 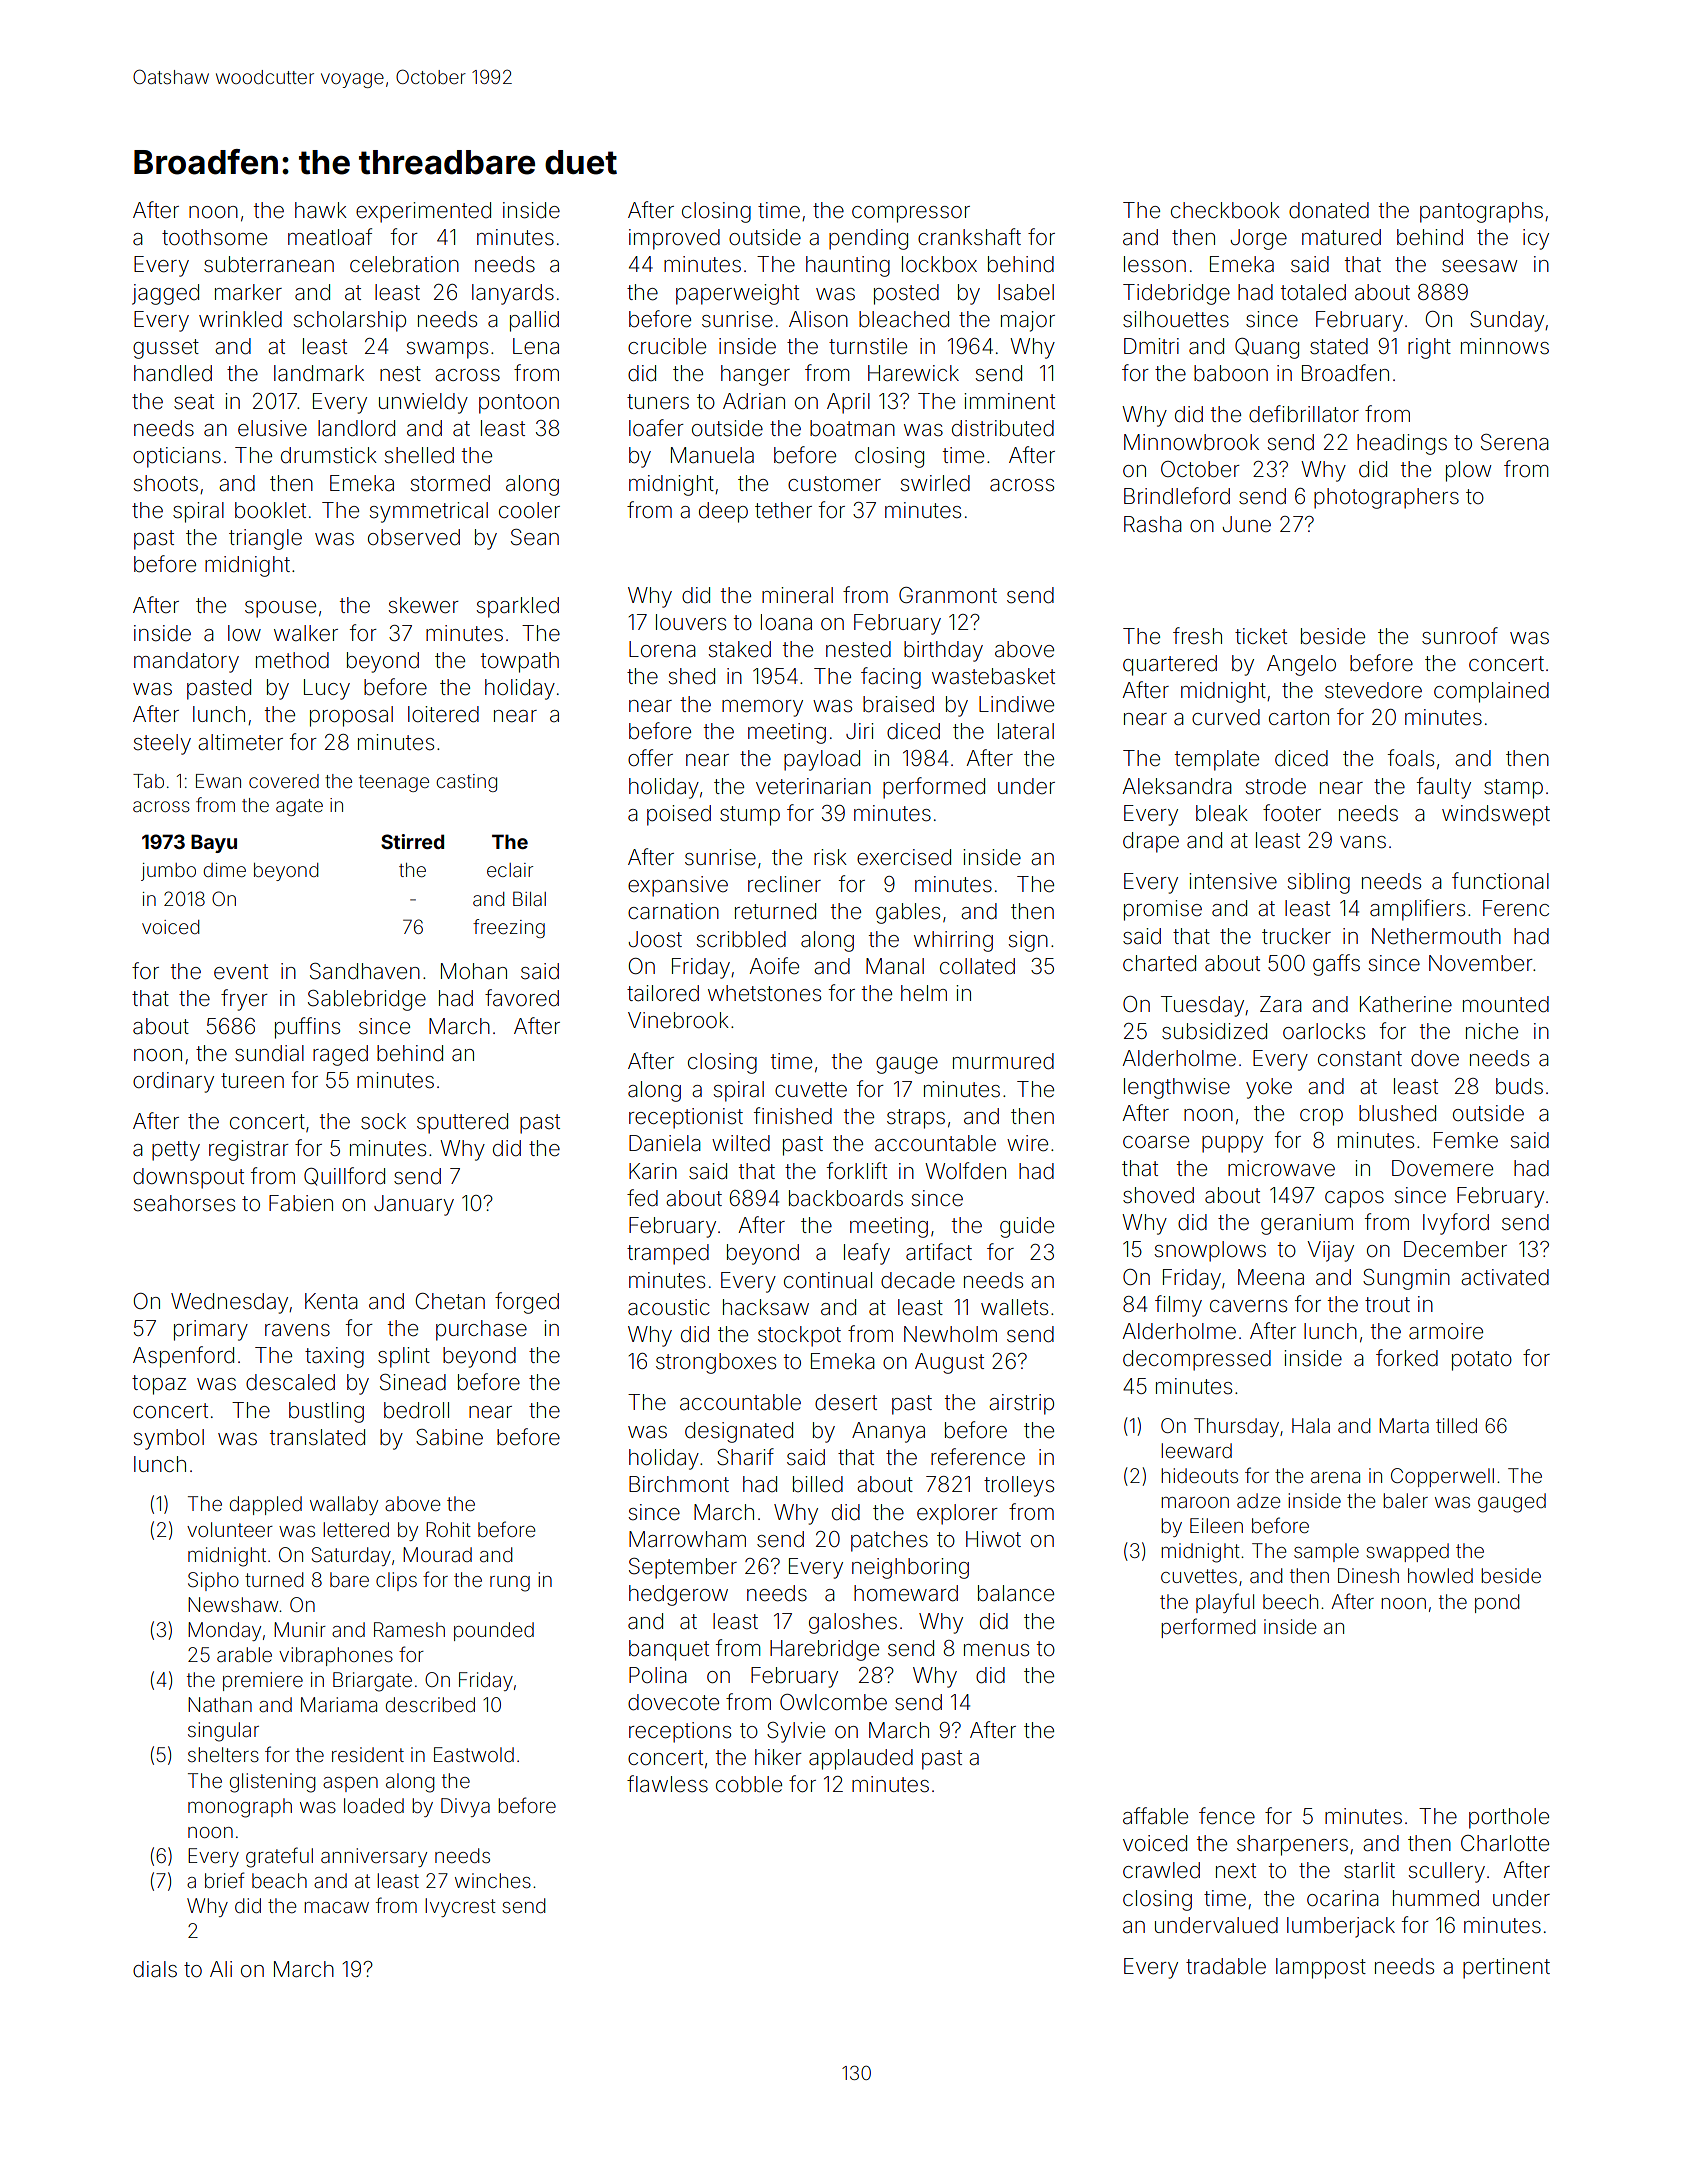 What do you see at coordinates (667, 346) in the screenshot?
I see `crucible` at bounding box center [667, 346].
